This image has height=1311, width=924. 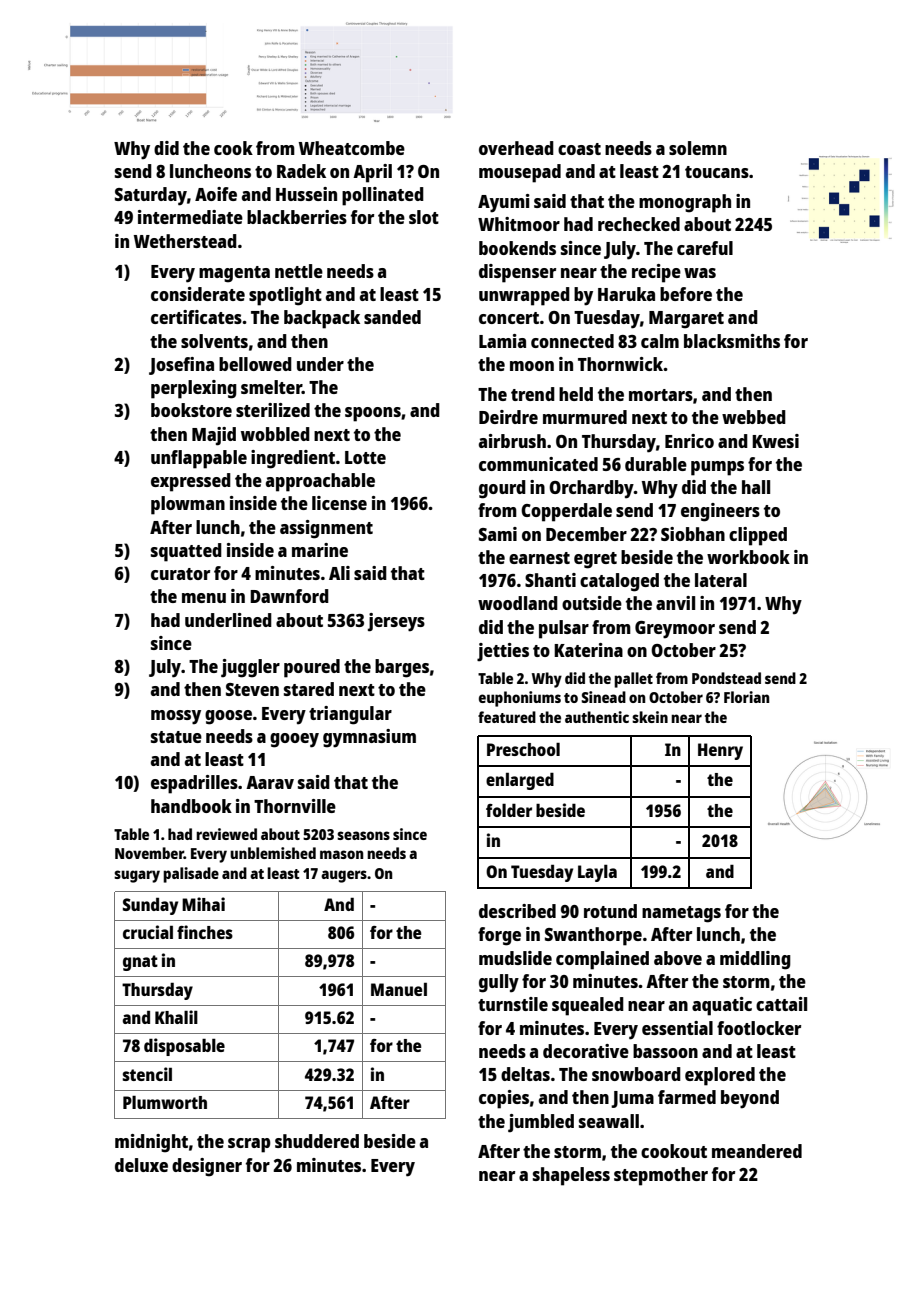 I want to click on spotlight, so click(x=285, y=296).
